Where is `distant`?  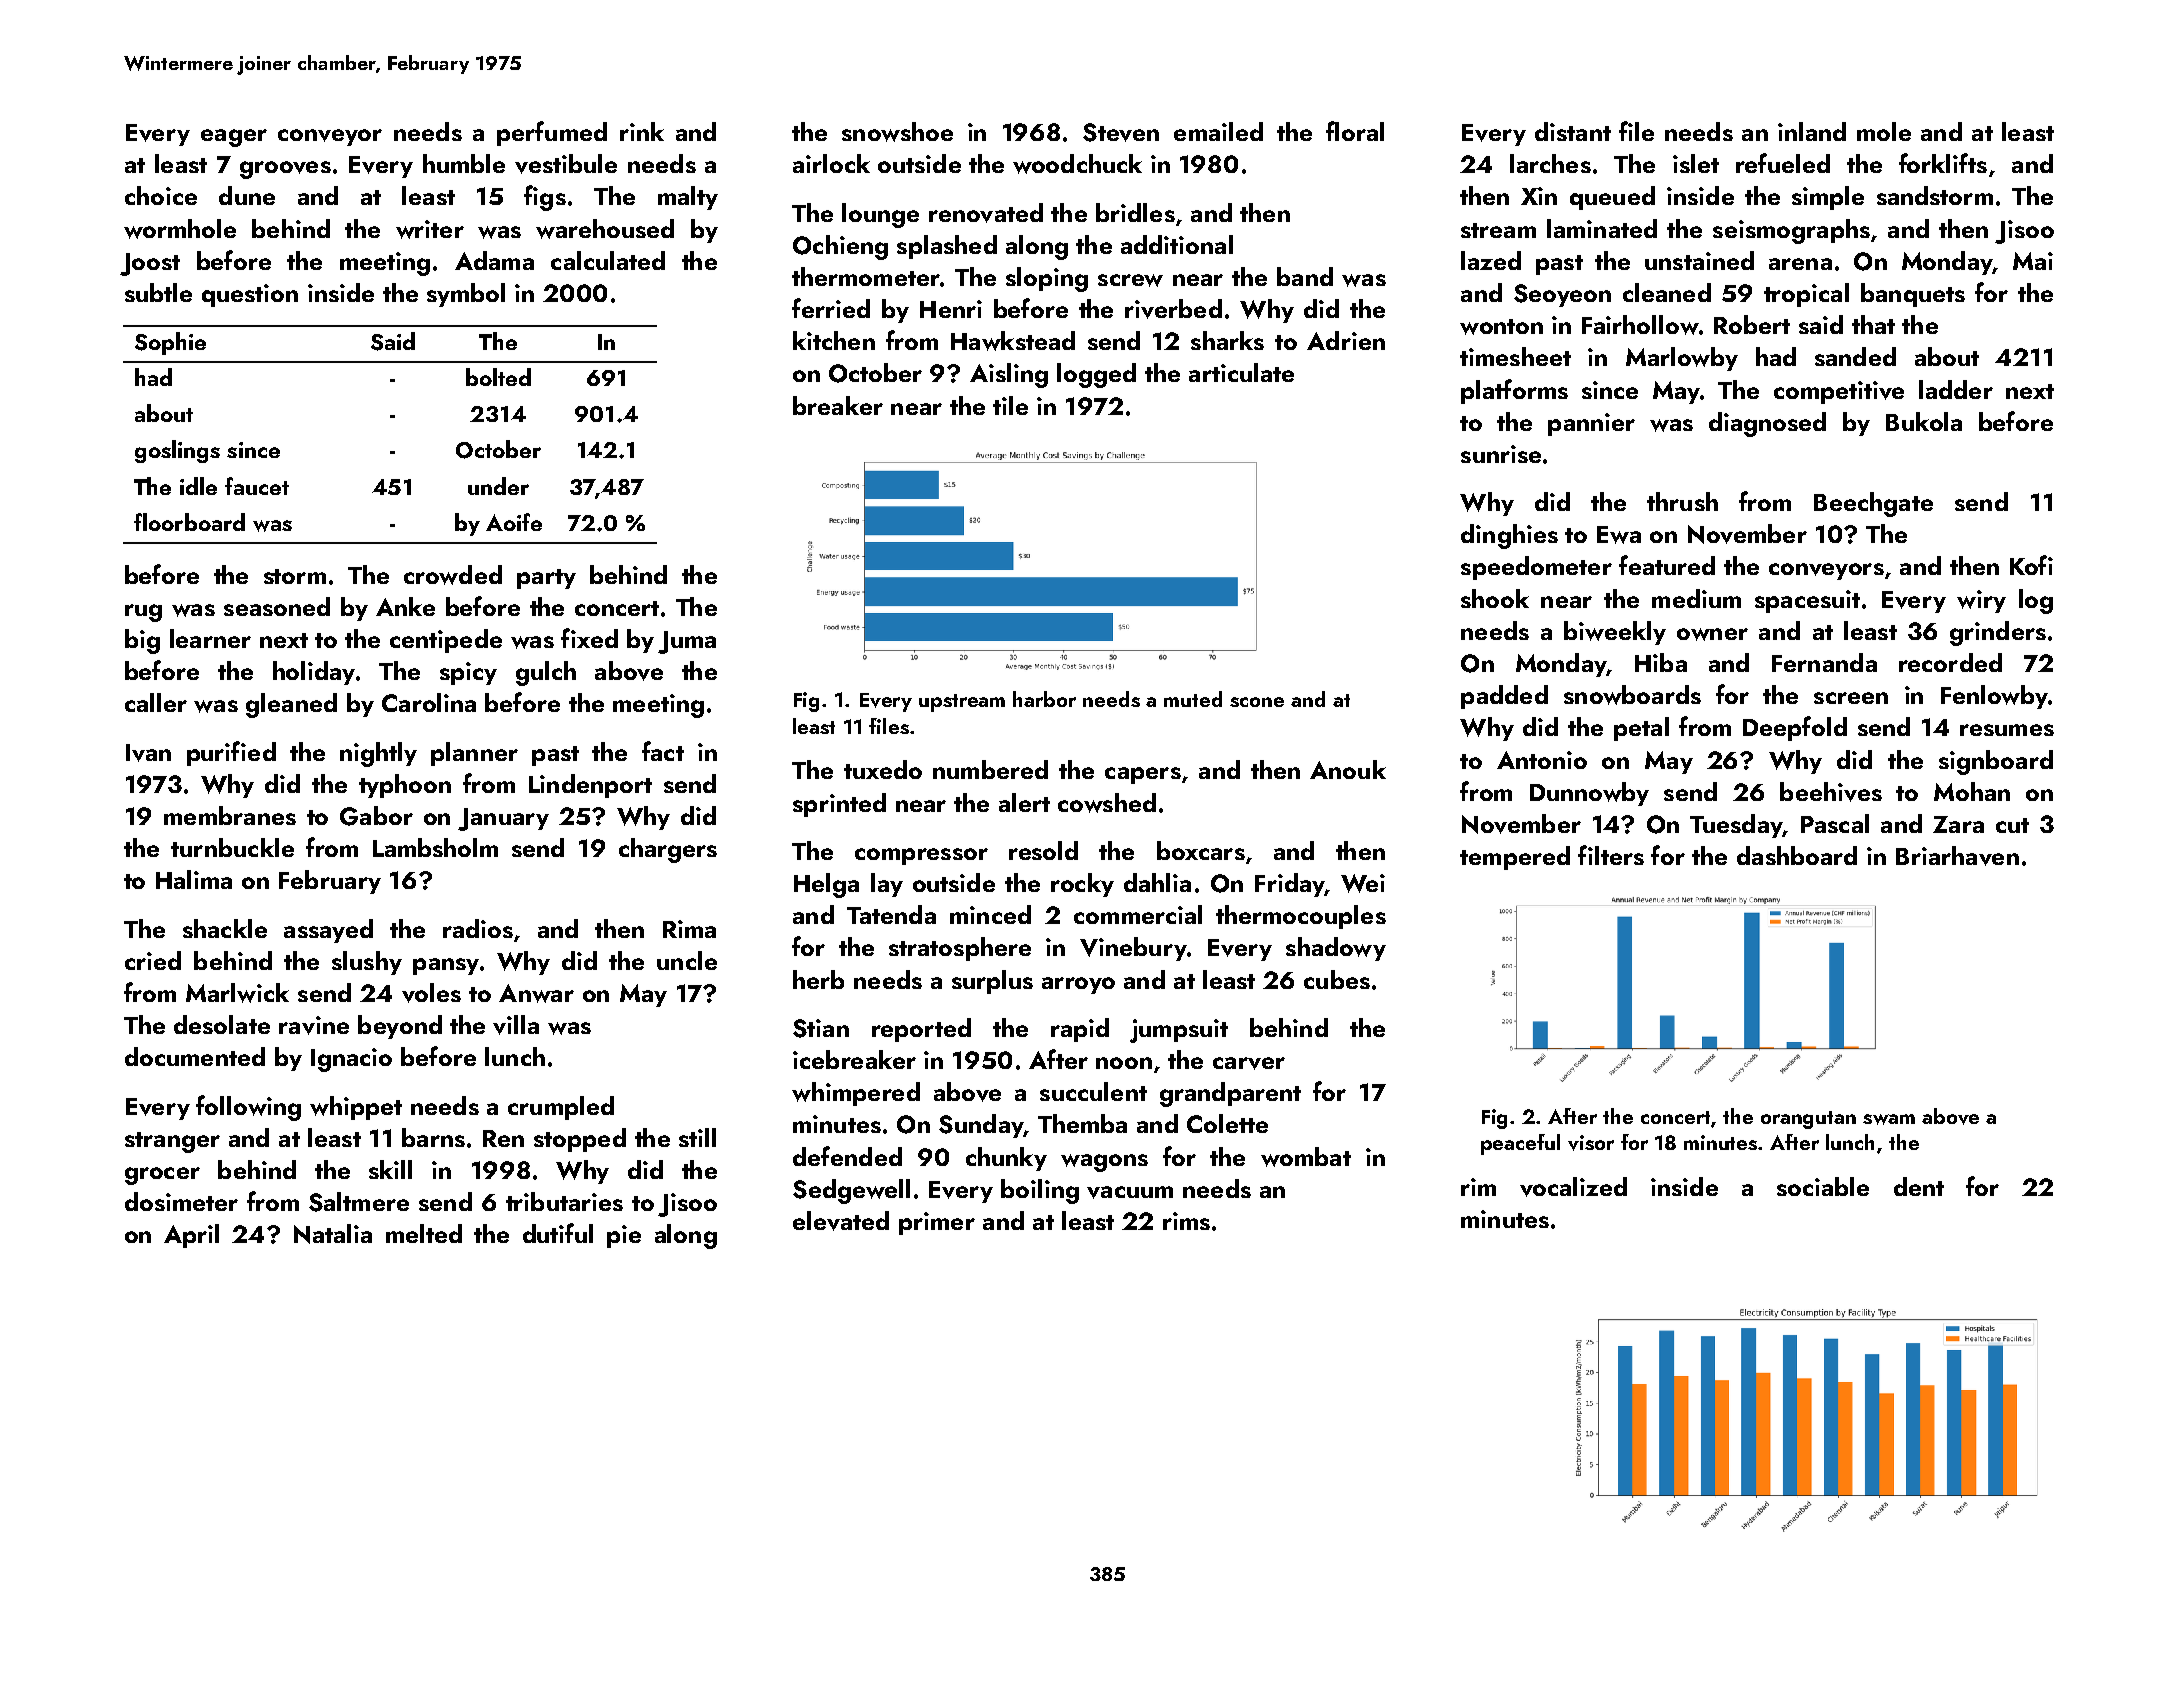
distant is located at coordinates (1573, 131).
